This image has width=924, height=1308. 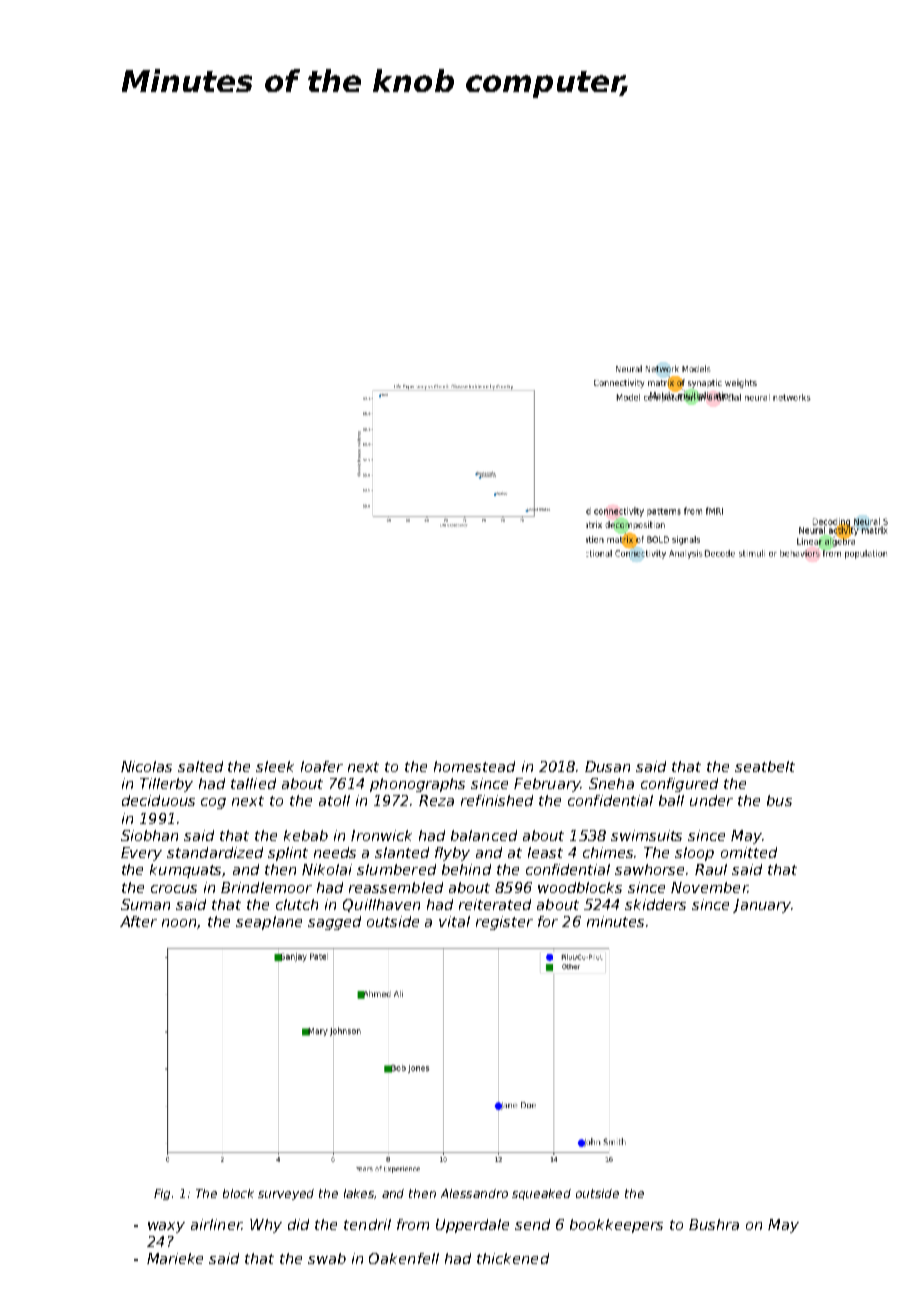 I want to click on homestead, so click(x=474, y=766).
